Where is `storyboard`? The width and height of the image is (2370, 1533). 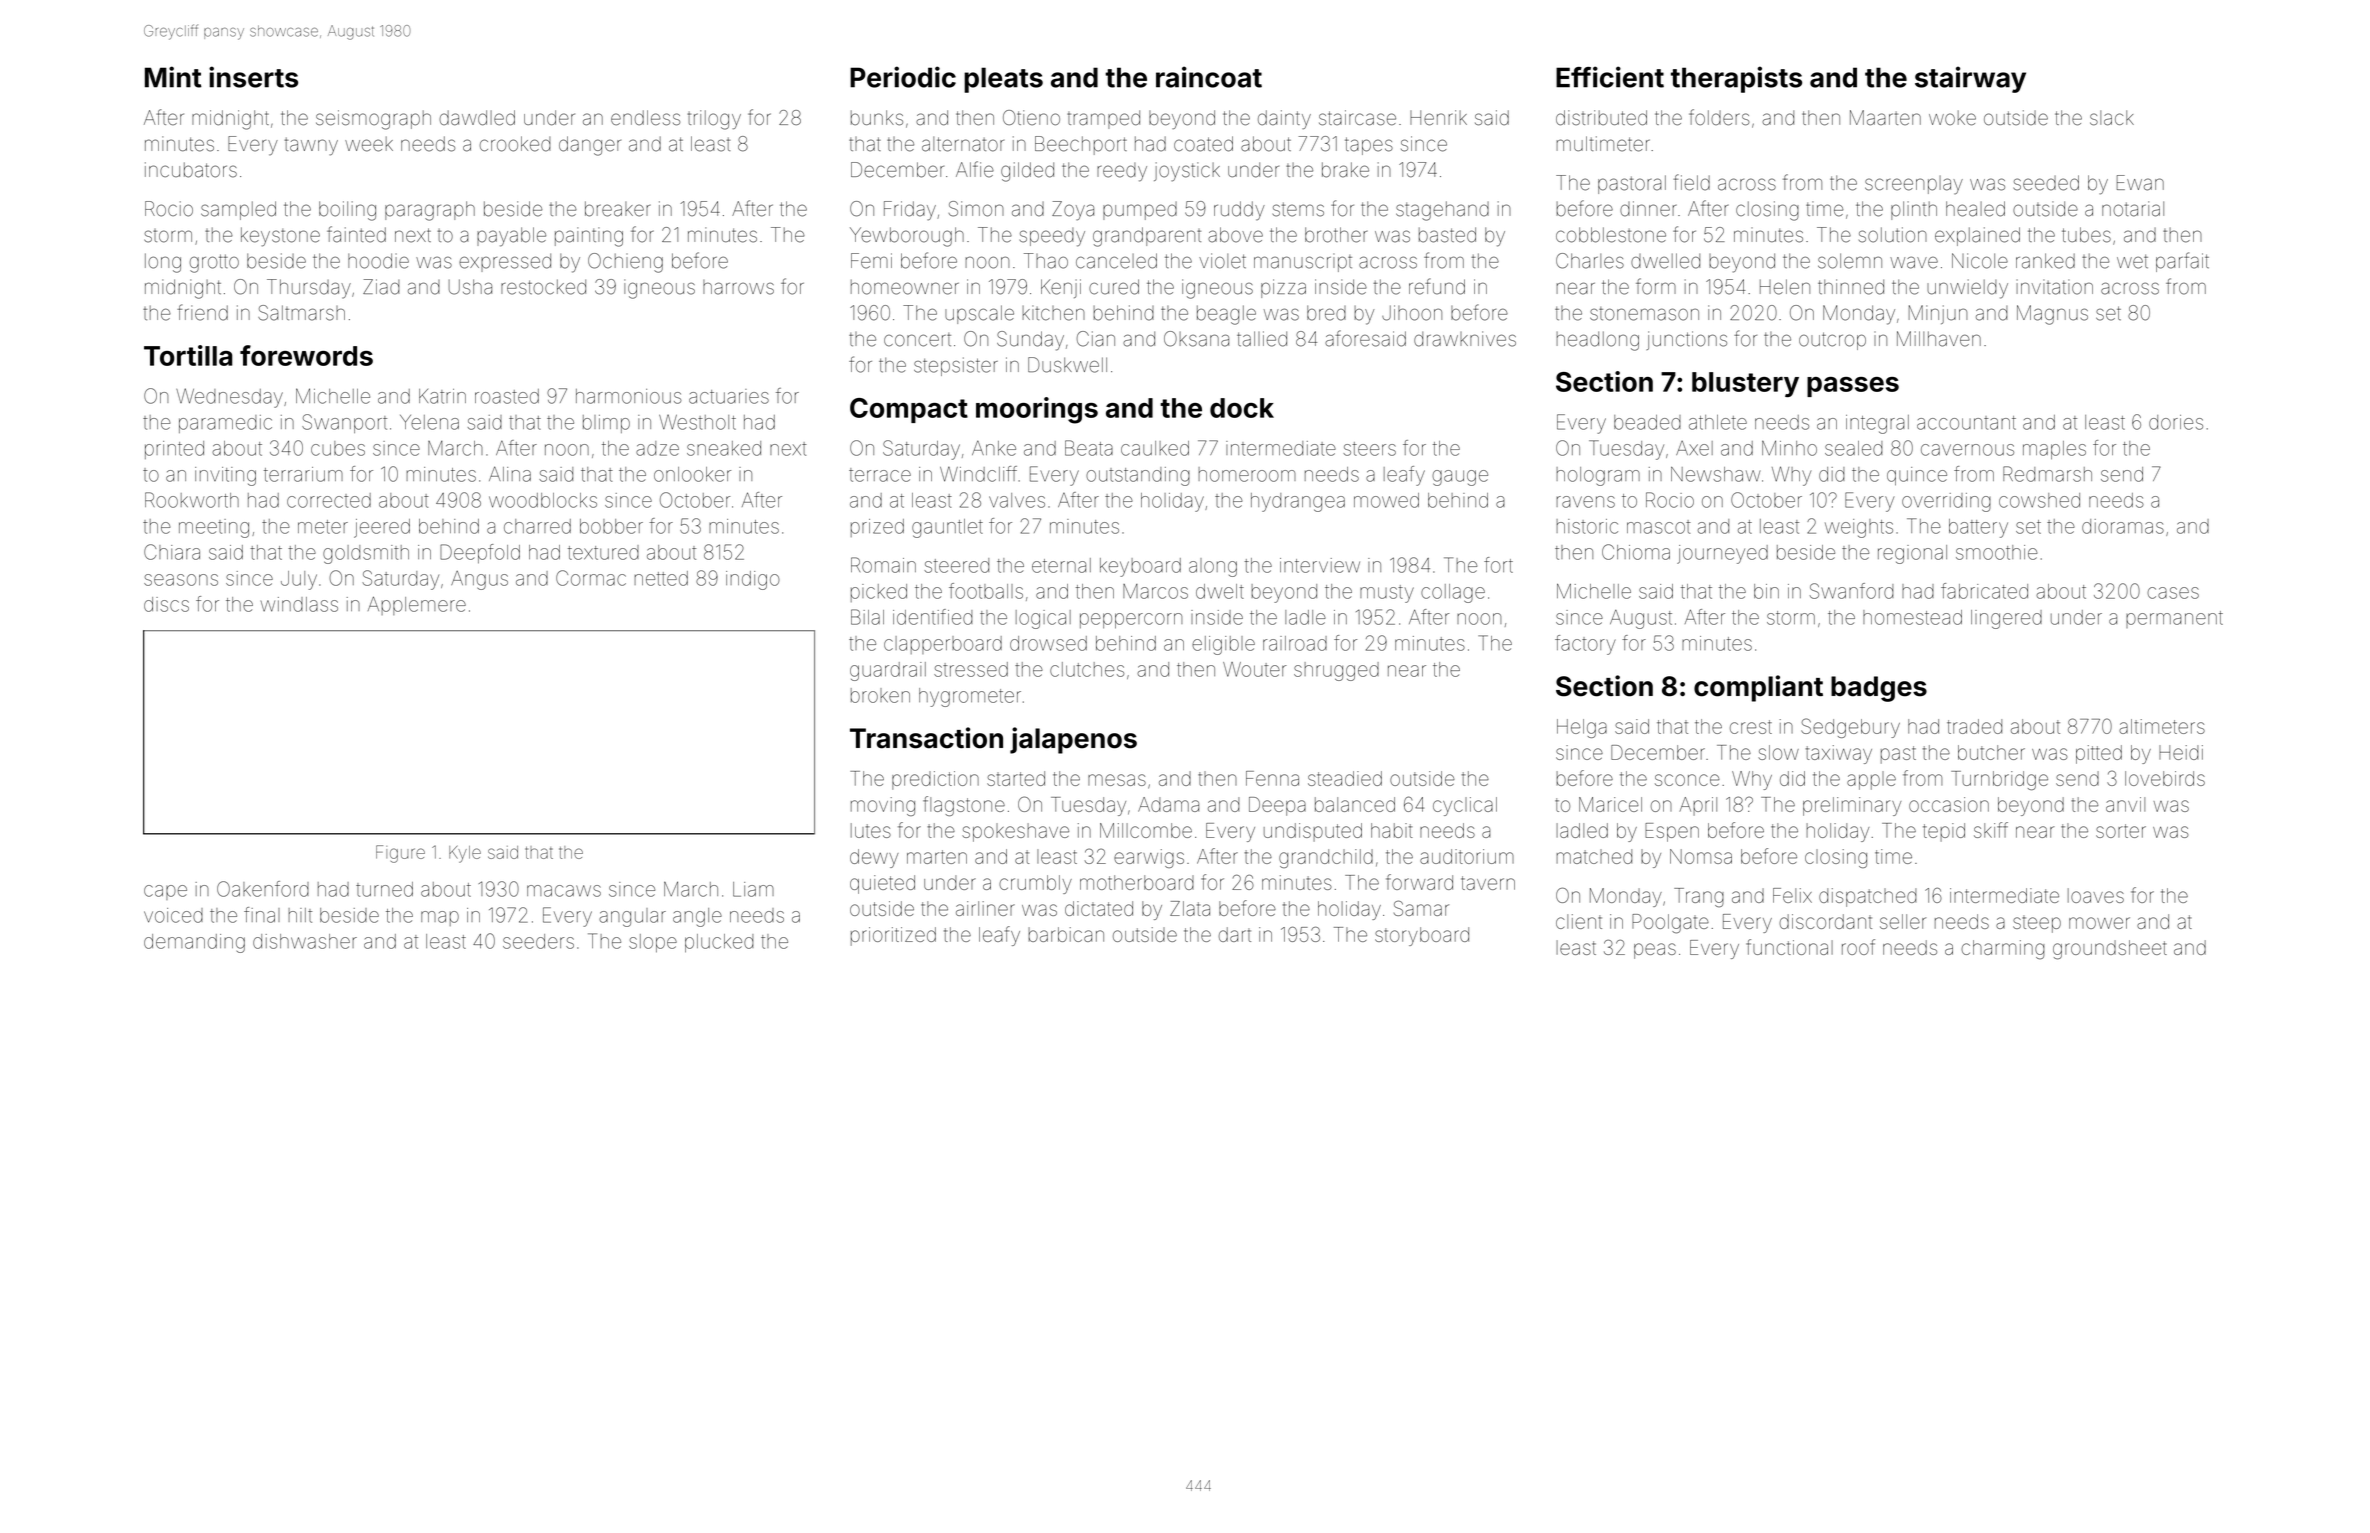 storyboard is located at coordinates (1422, 936).
